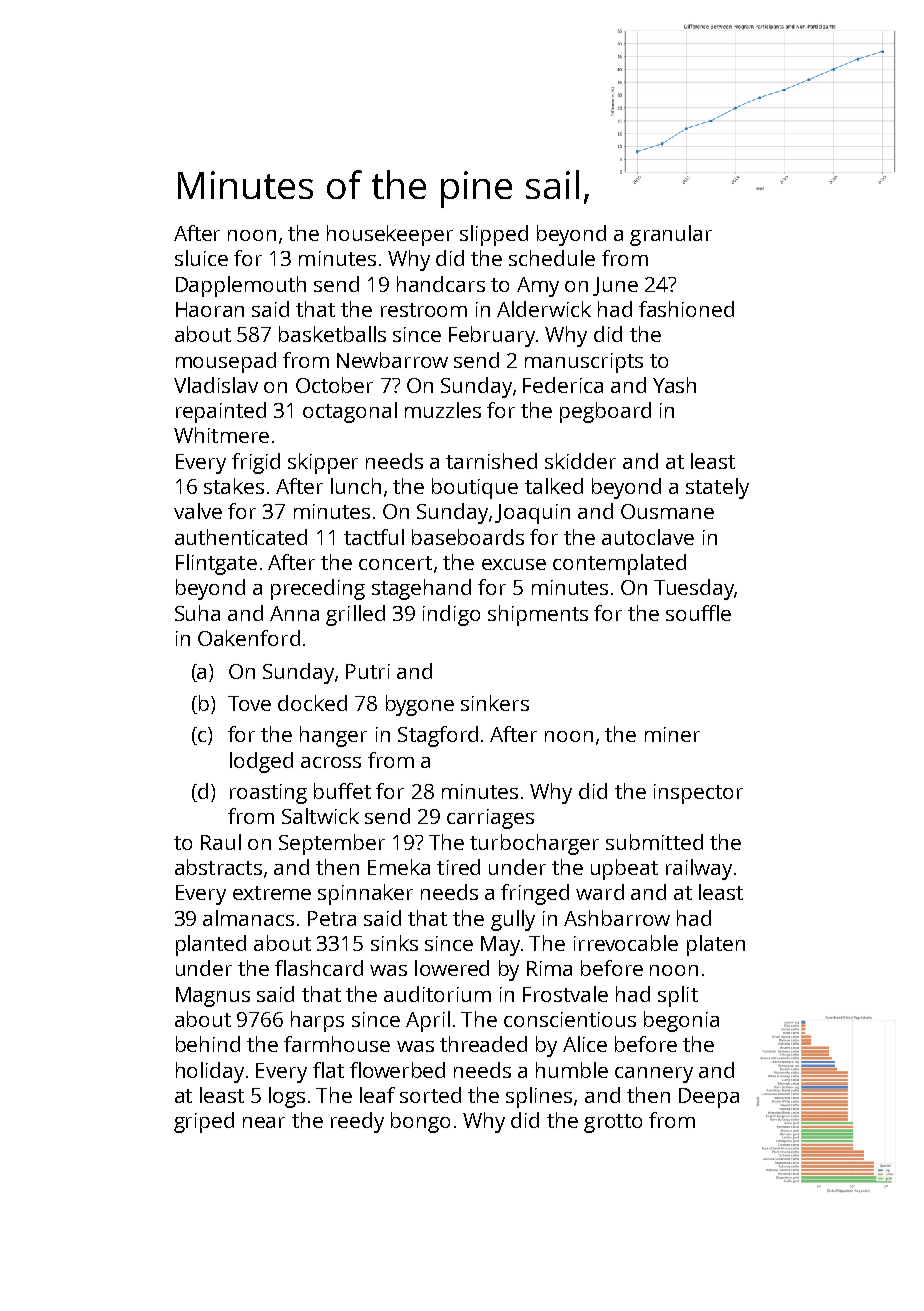 The height and width of the page is (1311, 924). What do you see at coordinates (356, 486) in the page?
I see `lunch` at bounding box center [356, 486].
